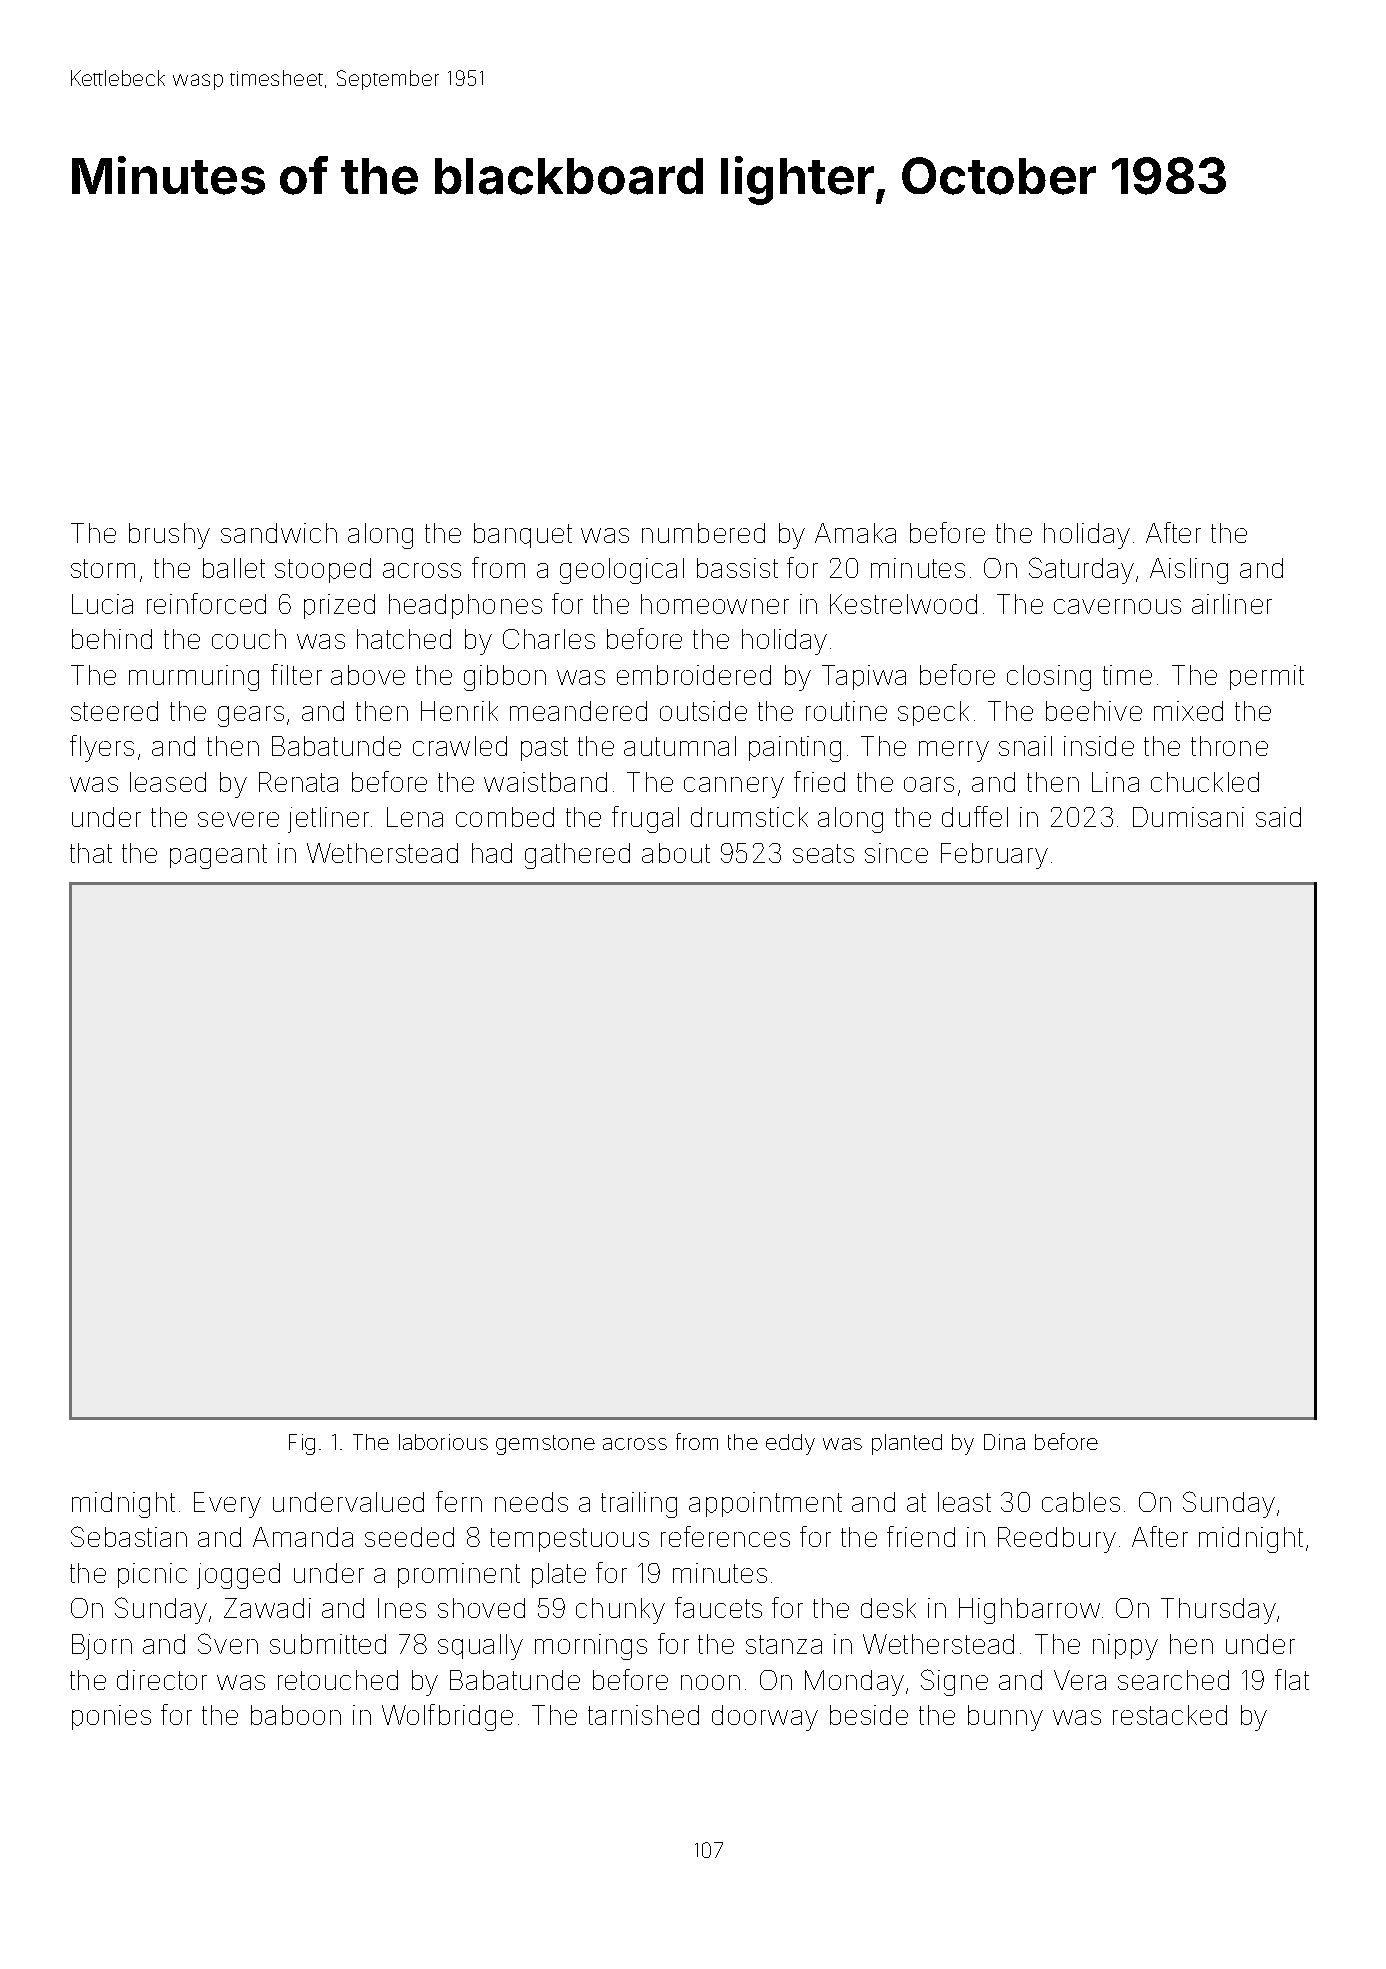 The width and height of the screenshot is (1386, 1969). I want to click on reinforced, so click(206, 603).
